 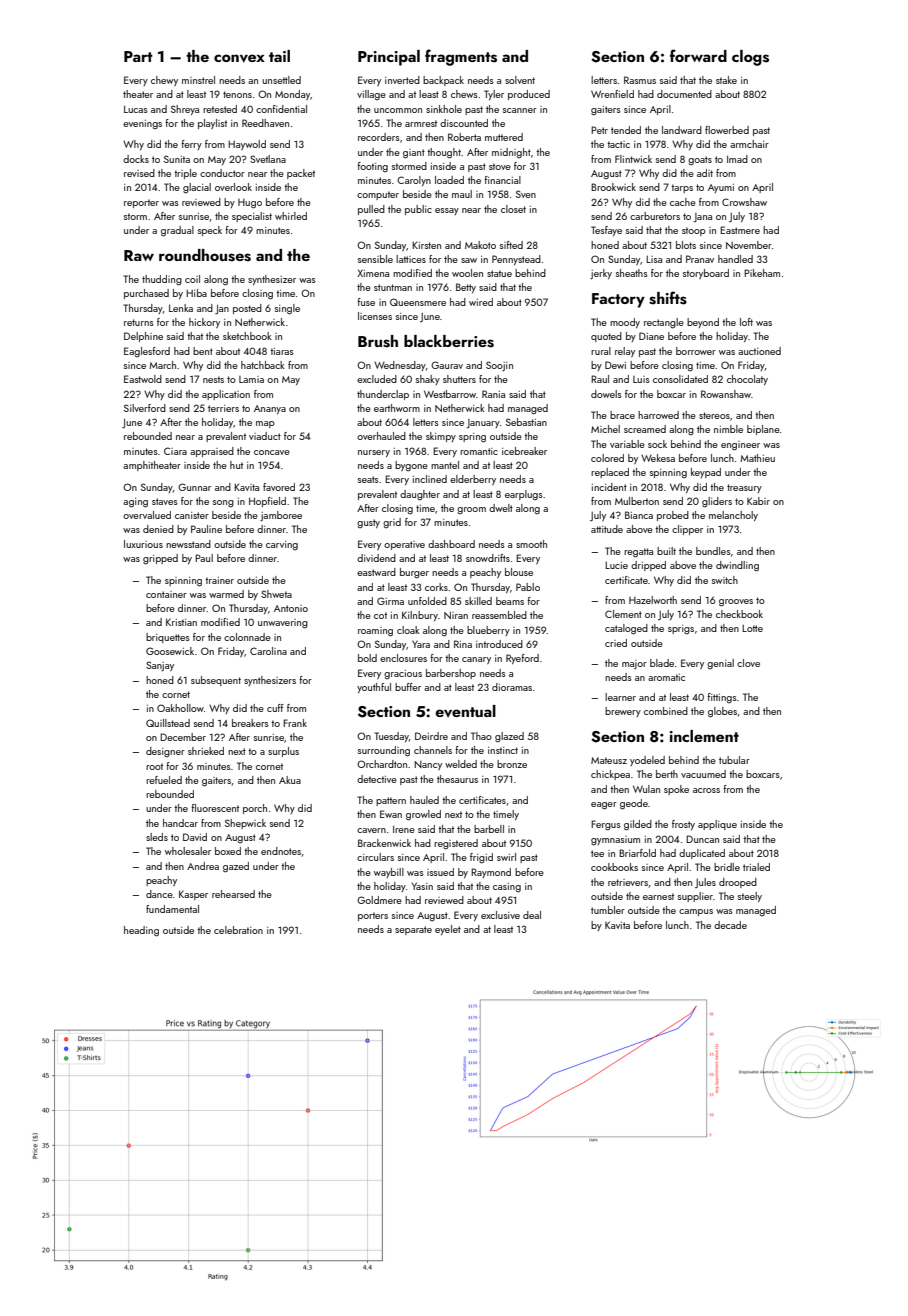 What do you see at coordinates (698, 55) in the screenshot?
I see `forward` at bounding box center [698, 55].
